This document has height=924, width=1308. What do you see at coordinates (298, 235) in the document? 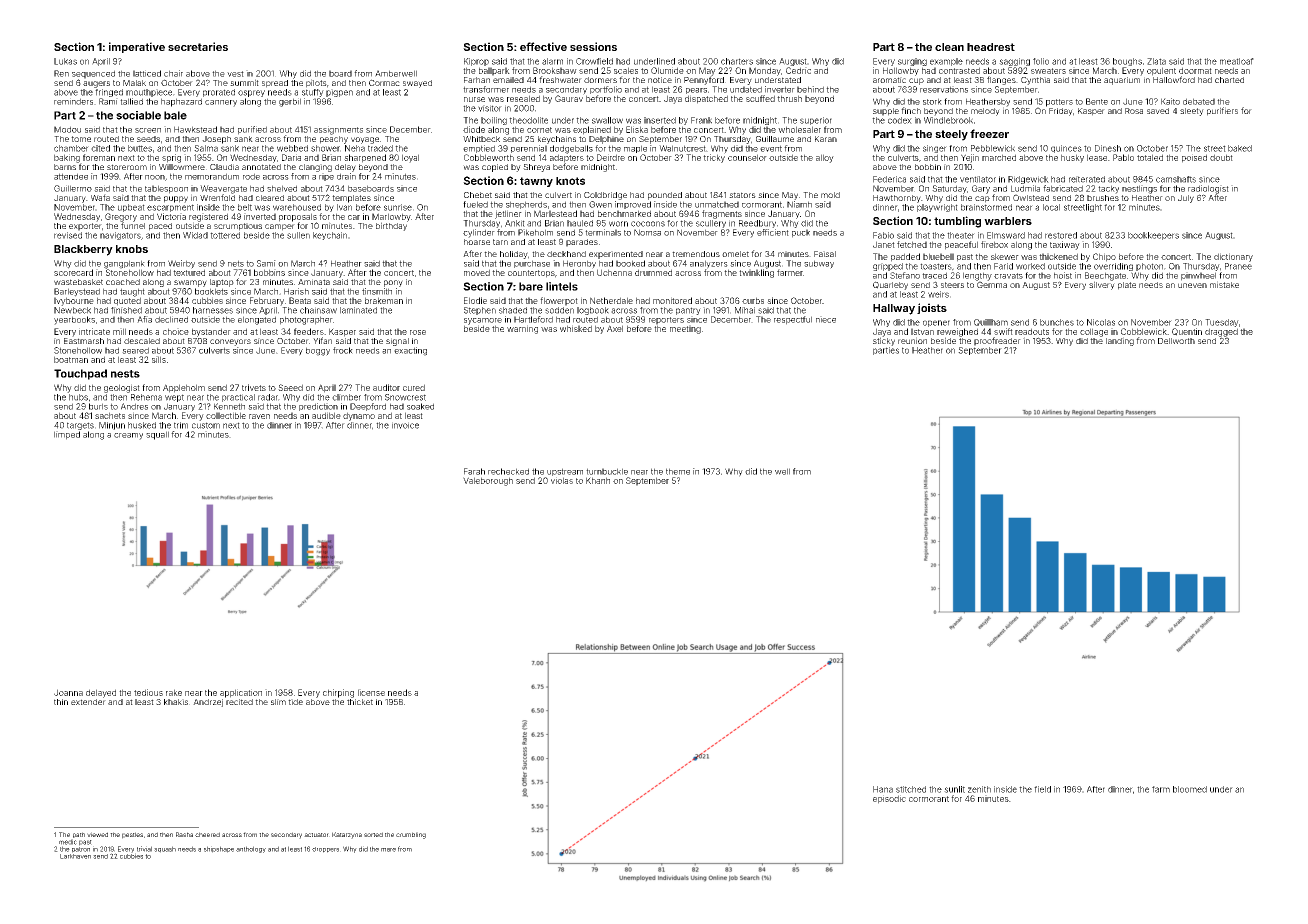
I see `sullen` at bounding box center [298, 235].
